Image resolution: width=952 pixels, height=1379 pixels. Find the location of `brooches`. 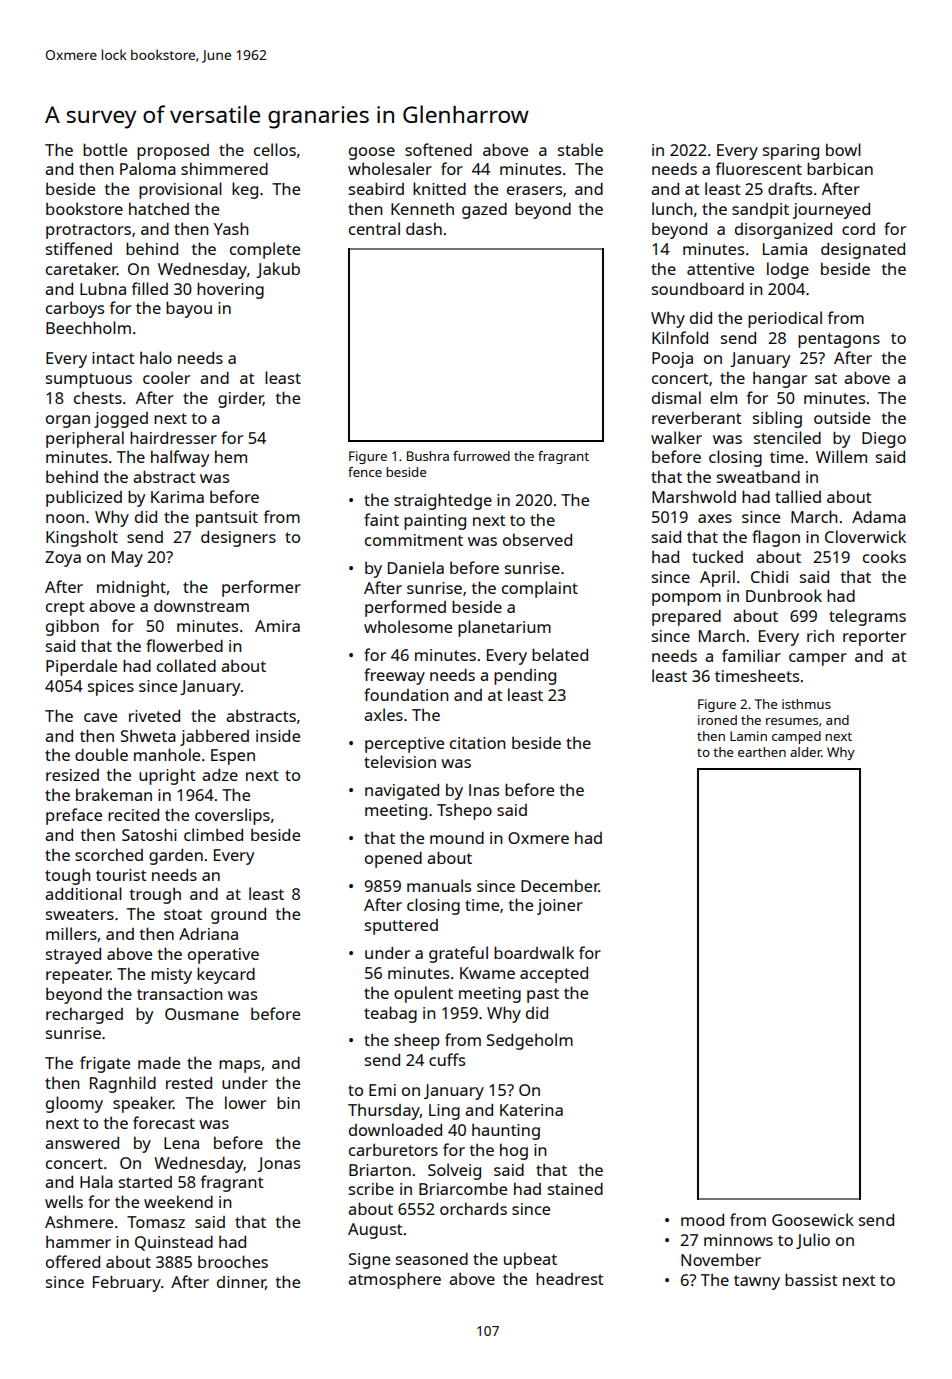

brooches is located at coordinates (233, 1261).
